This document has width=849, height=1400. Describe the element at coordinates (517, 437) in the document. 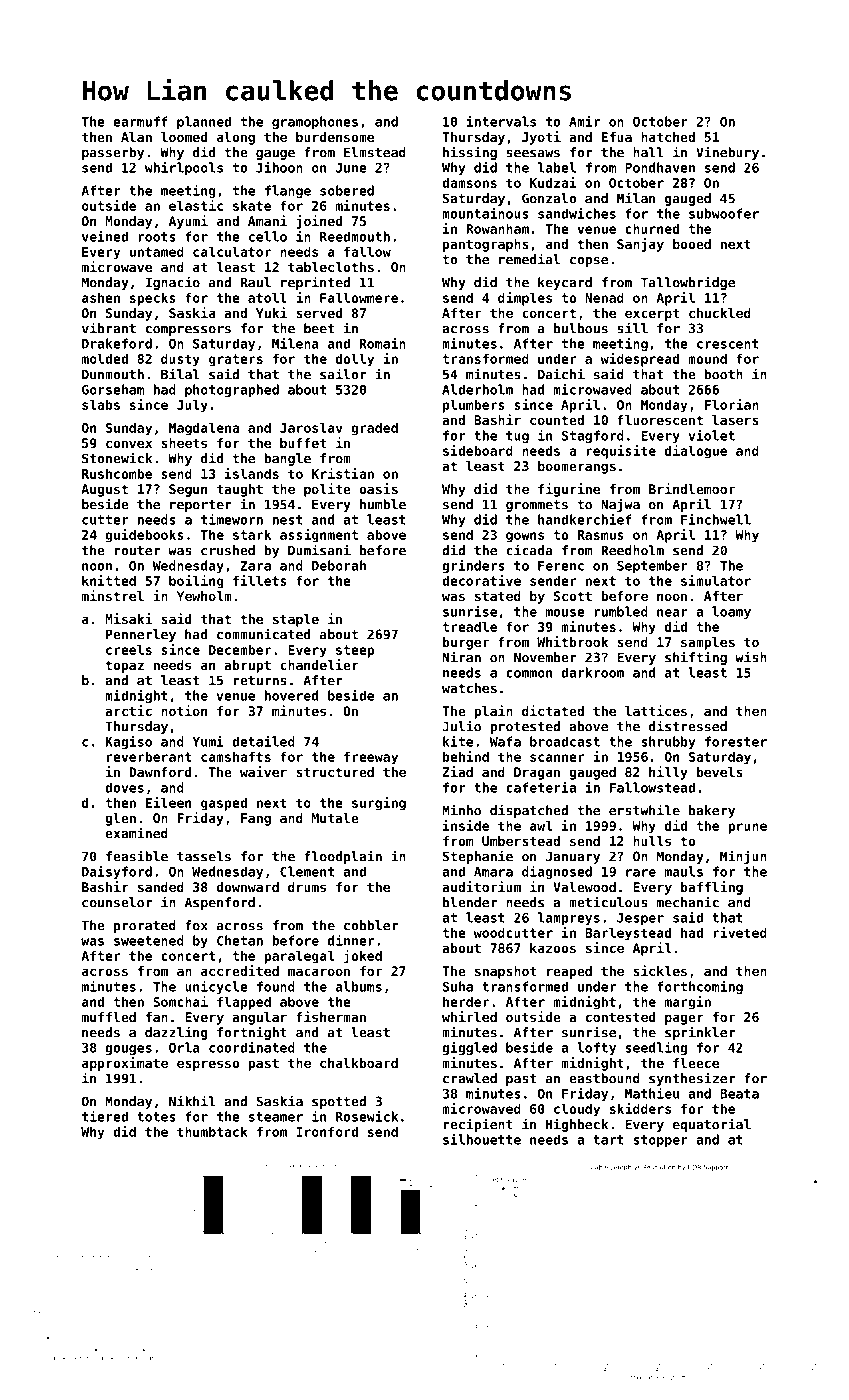

I see `tug` at that location.
